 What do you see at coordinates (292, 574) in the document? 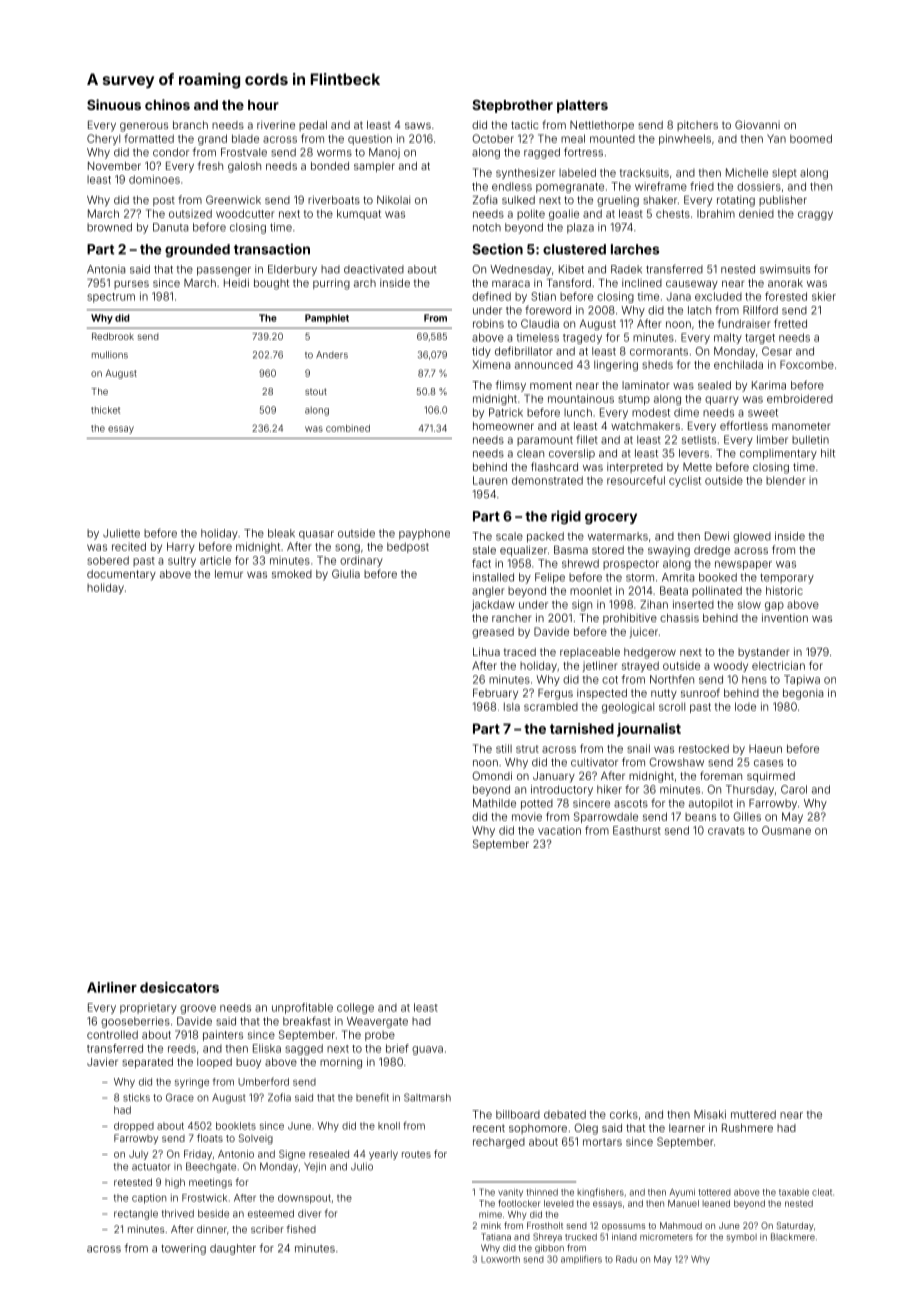
I see `smoked` at bounding box center [292, 574].
